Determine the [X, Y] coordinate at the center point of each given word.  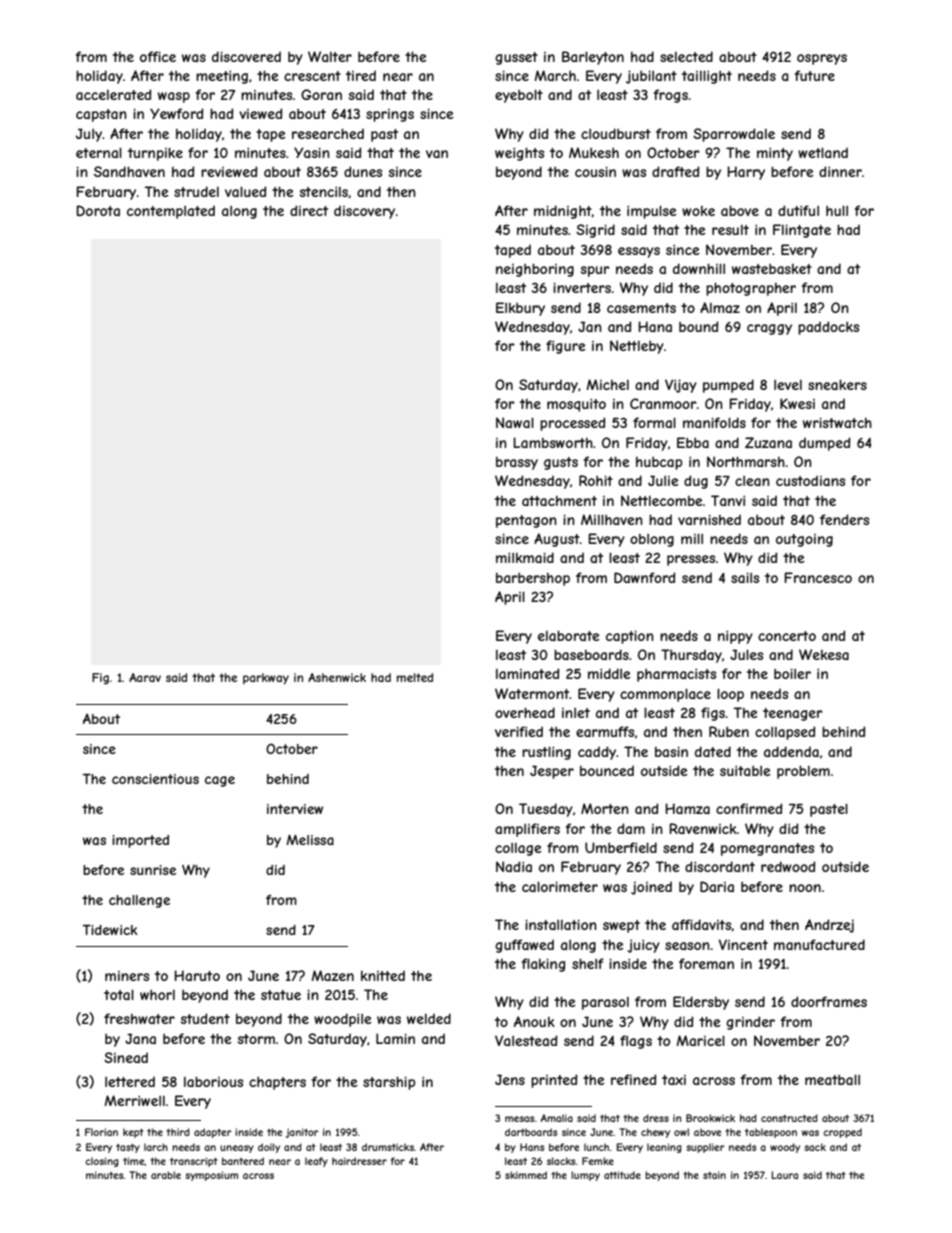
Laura [784, 1175]
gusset [516, 58]
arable [166, 1175]
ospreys [822, 59]
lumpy [585, 1176]
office [158, 56]
